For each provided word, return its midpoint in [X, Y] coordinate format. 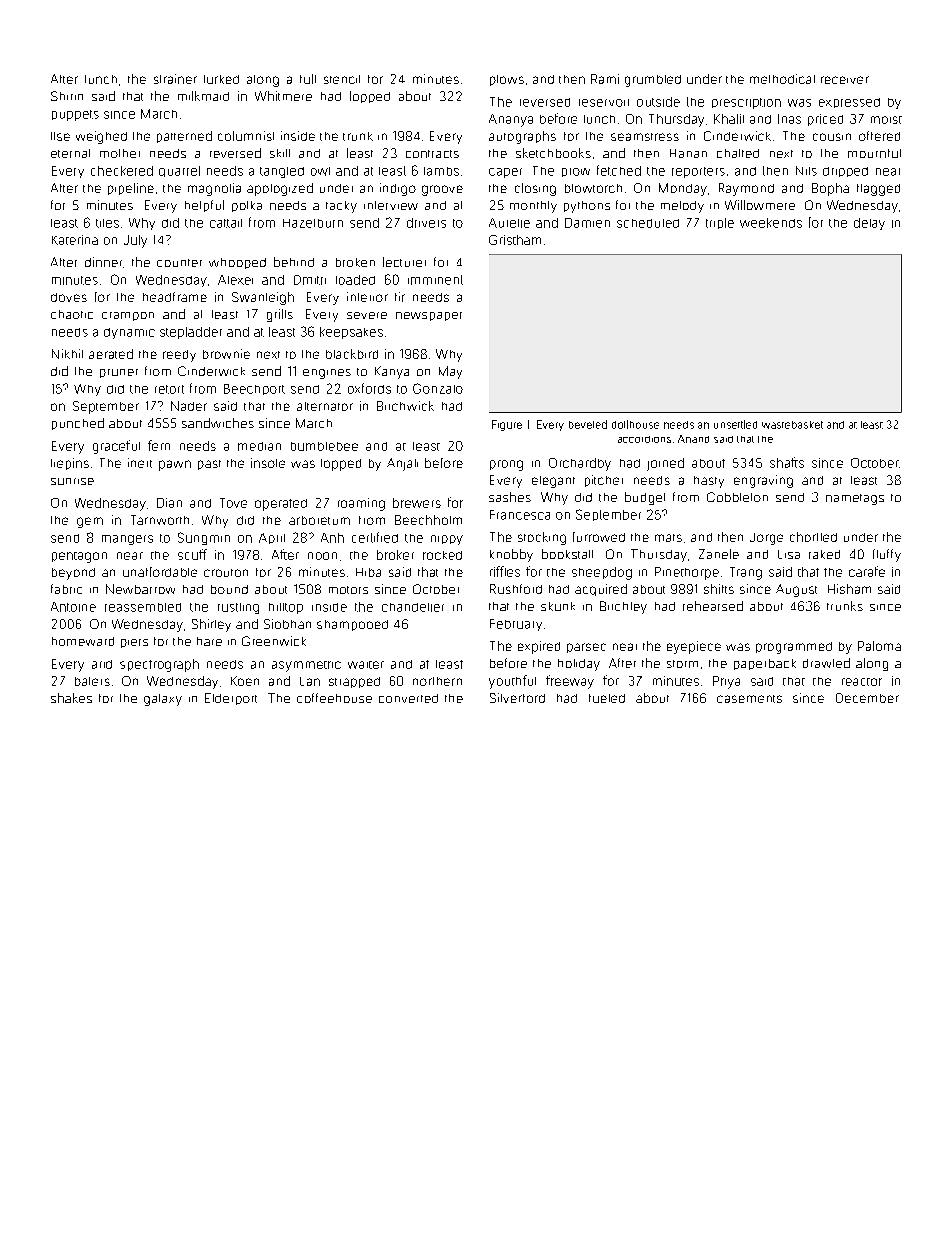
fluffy [887, 555]
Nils [806, 171]
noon [322, 556]
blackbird [352, 354]
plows [507, 80]
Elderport [231, 699]
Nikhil [67, 354]
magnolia [214, 189]
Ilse [60, 136]
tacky [341, 207]
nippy [447, 540]
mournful [874, 153]
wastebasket [792, 425]
